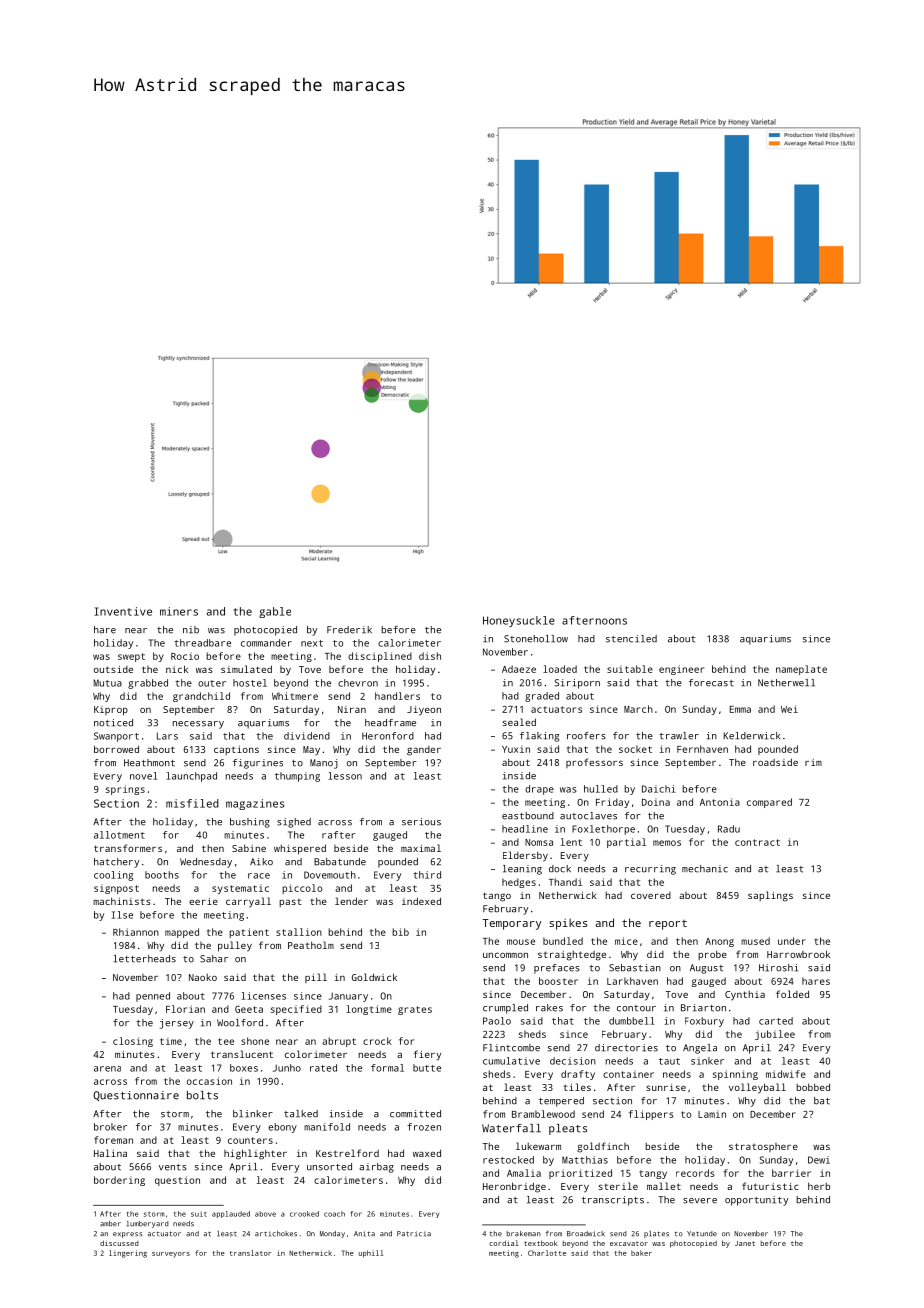 The width and height of the screenshot is (924, 1308). Describe the element at coordinates (275, 612) in the screenshot. I see `gable` at that location.
